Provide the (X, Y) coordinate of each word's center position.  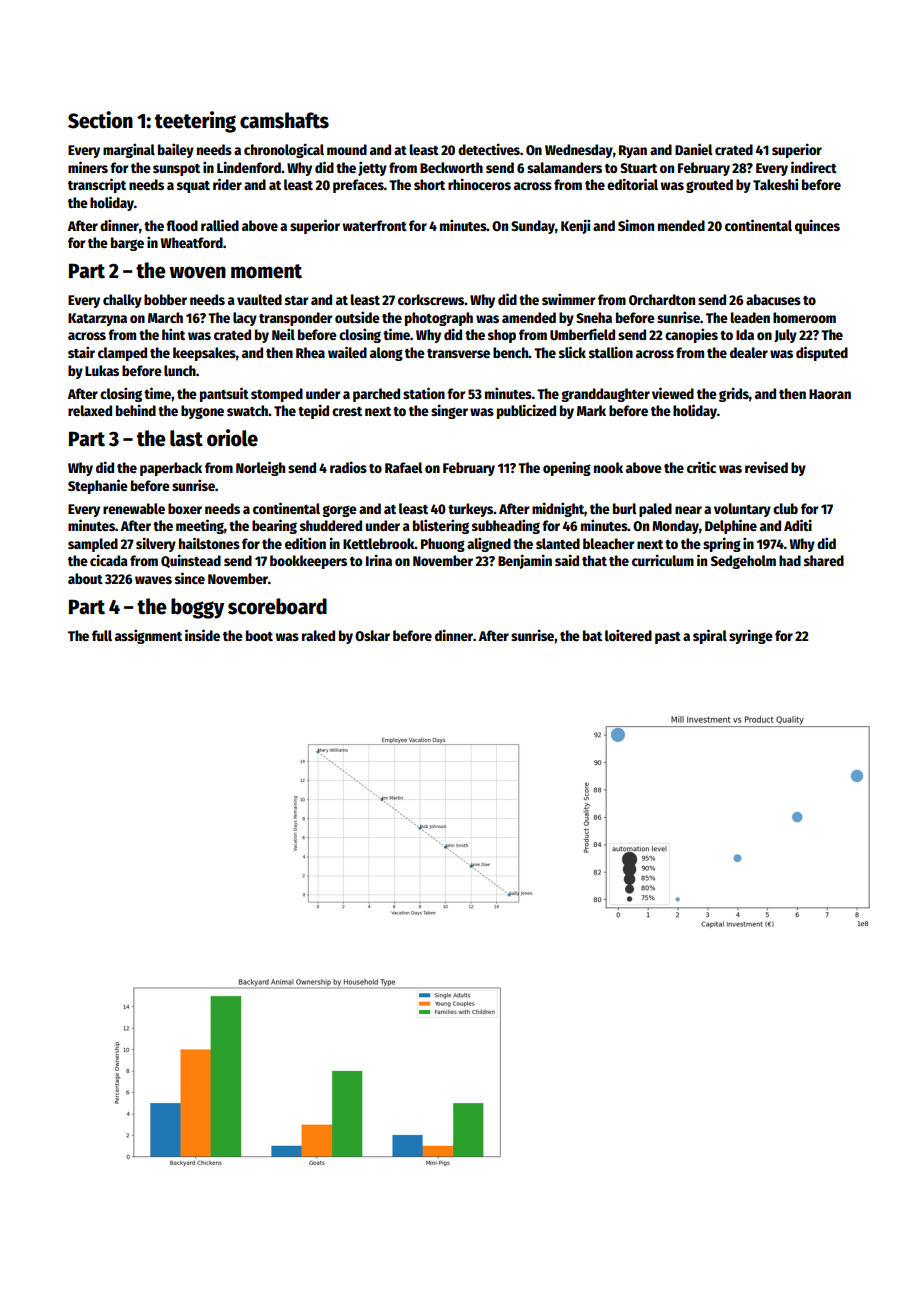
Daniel (694, 149)
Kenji (575, 226)
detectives (489, 149)
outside (357, 317)
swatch (247, 410)
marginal (129, 150)
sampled (93, 545)
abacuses (773, 299)
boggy (197, 608)
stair (81, 352)
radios (348, 467)
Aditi (798, 525)
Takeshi (775, 184)
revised (766, 467)
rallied (220, 225)
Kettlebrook (379, 543)
